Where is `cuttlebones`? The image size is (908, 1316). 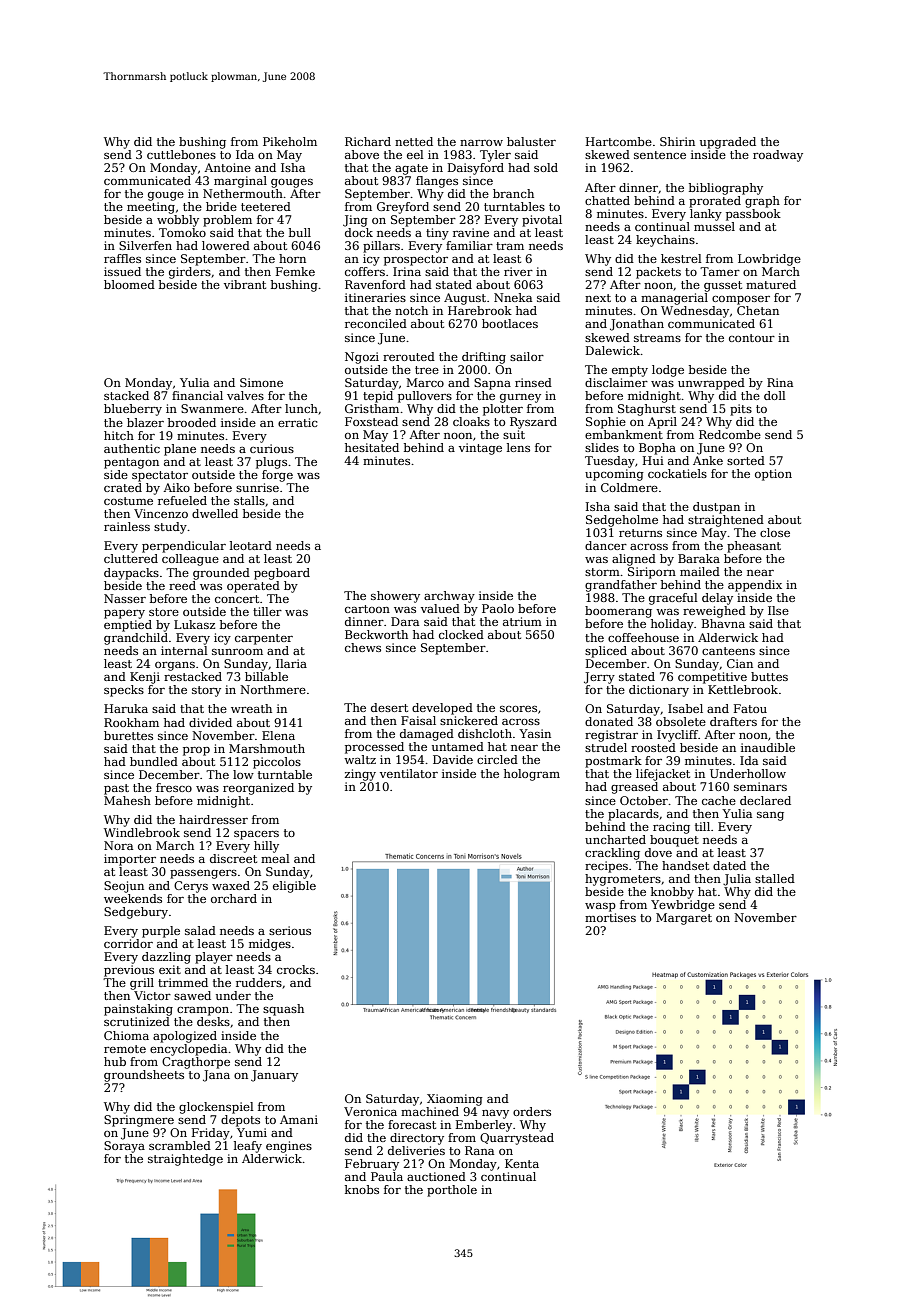 cuttlebones is located at coordinates (181, 154).
